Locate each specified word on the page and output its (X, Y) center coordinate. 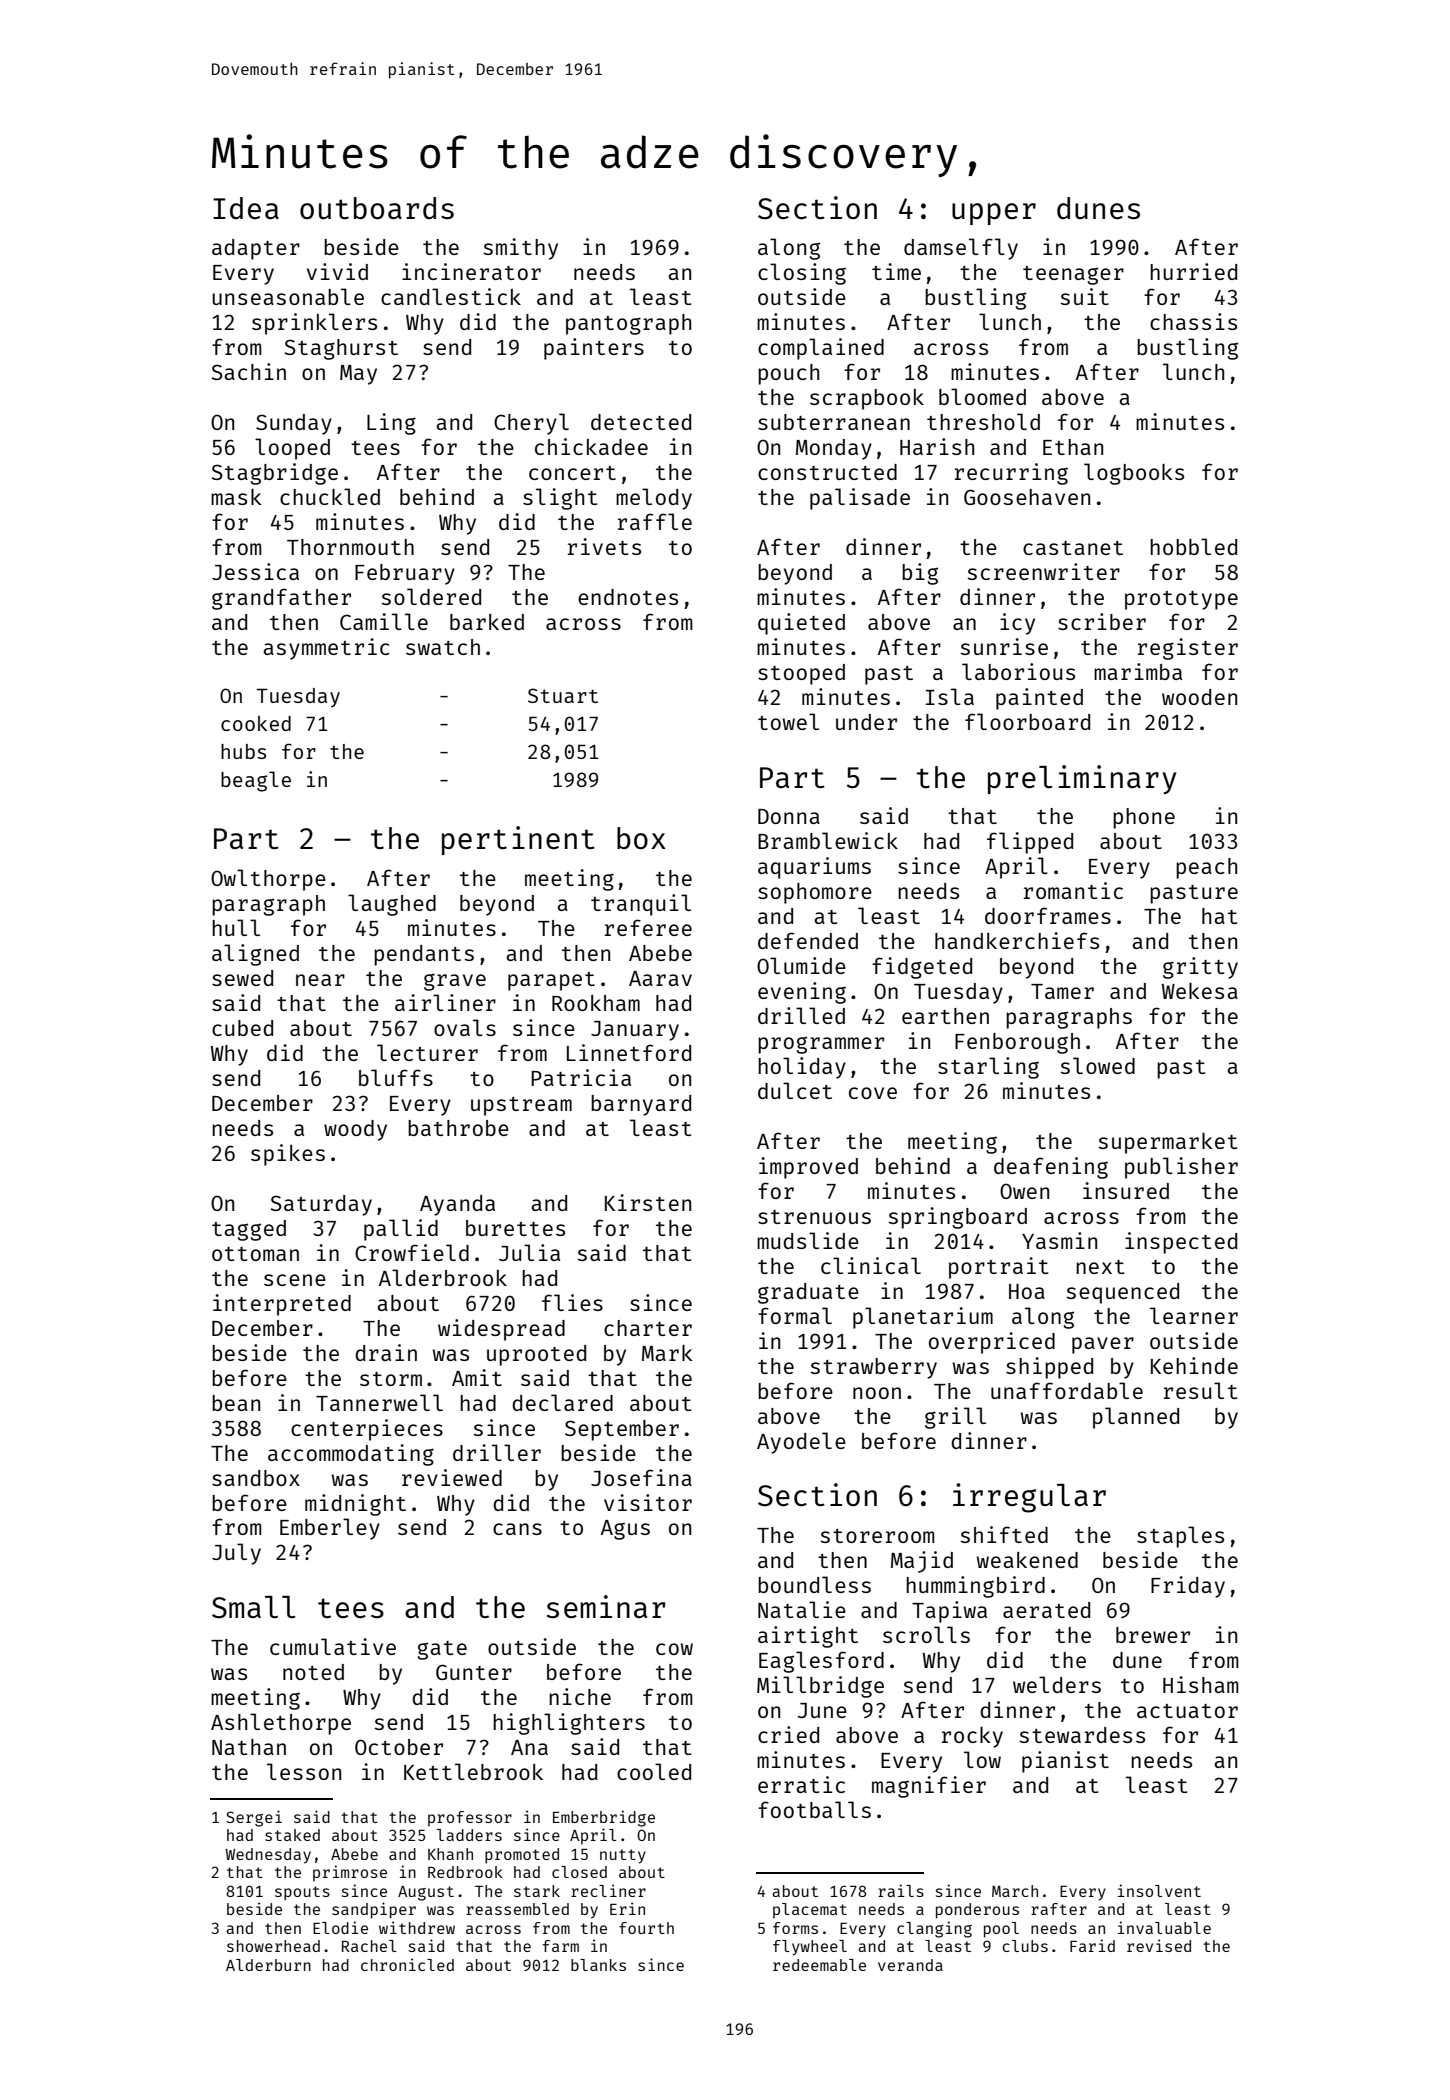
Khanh (450, 1854)
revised (1159, 1945)
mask (236, 497)
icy (1017, 624)
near (320, 980)
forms (795, 1928)
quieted (801, 624)
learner (1194, 1315)
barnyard (641, 1105)
